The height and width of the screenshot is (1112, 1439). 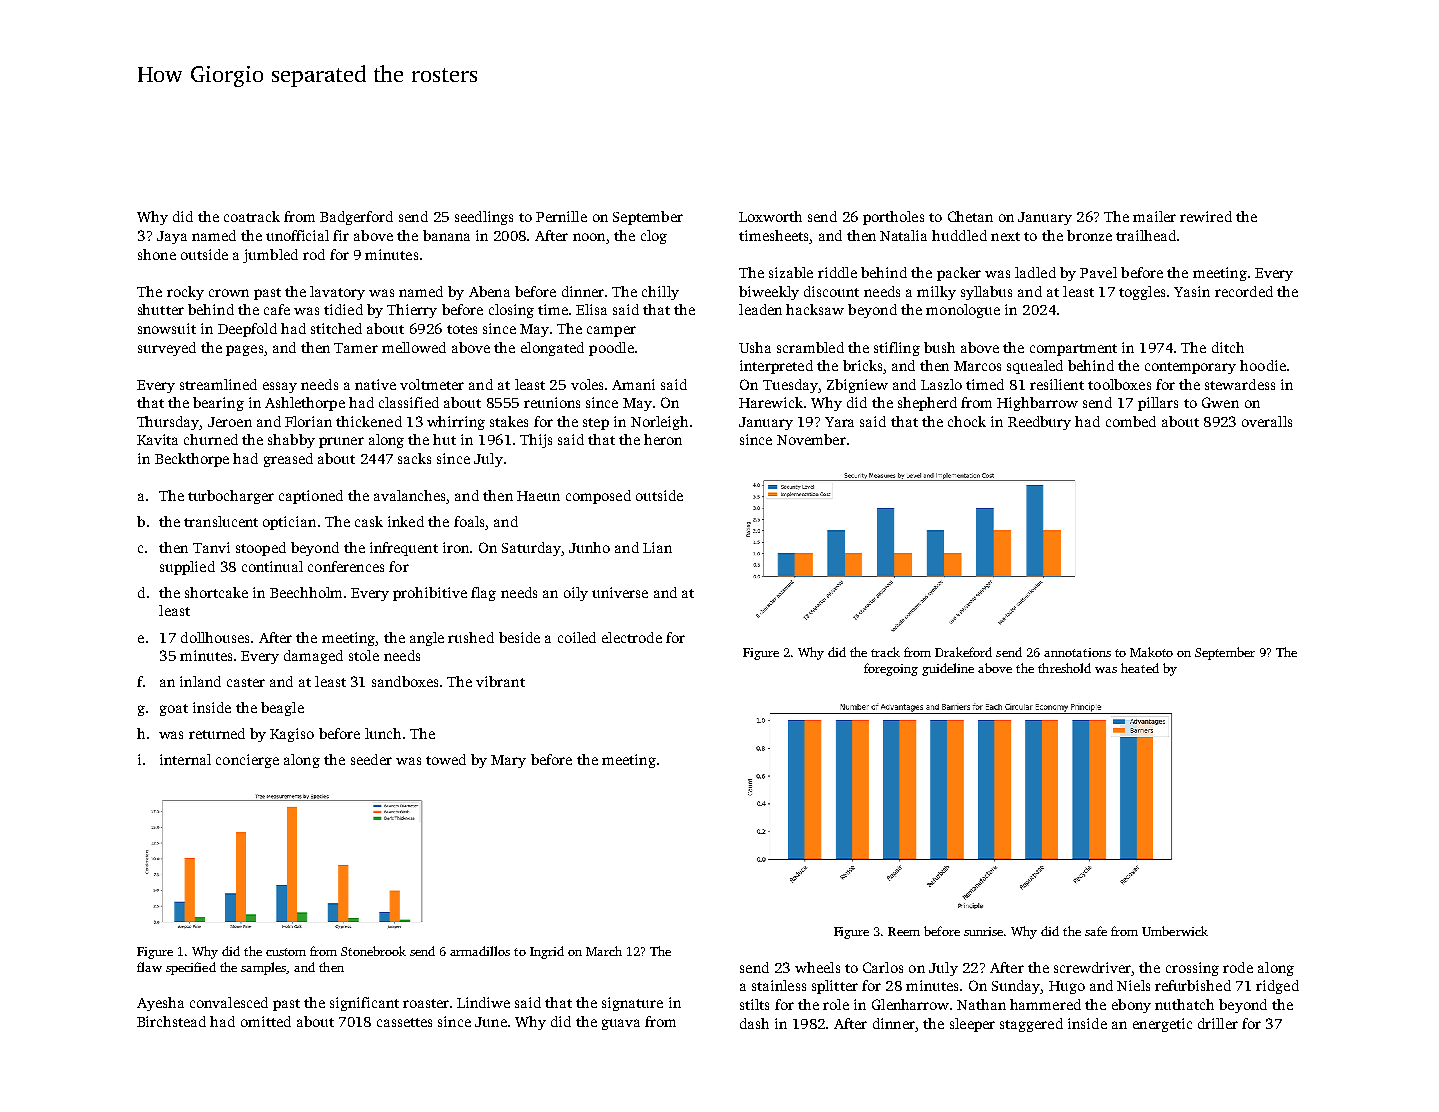 I want to click on Loxworth, so click(x=770, y=216).
